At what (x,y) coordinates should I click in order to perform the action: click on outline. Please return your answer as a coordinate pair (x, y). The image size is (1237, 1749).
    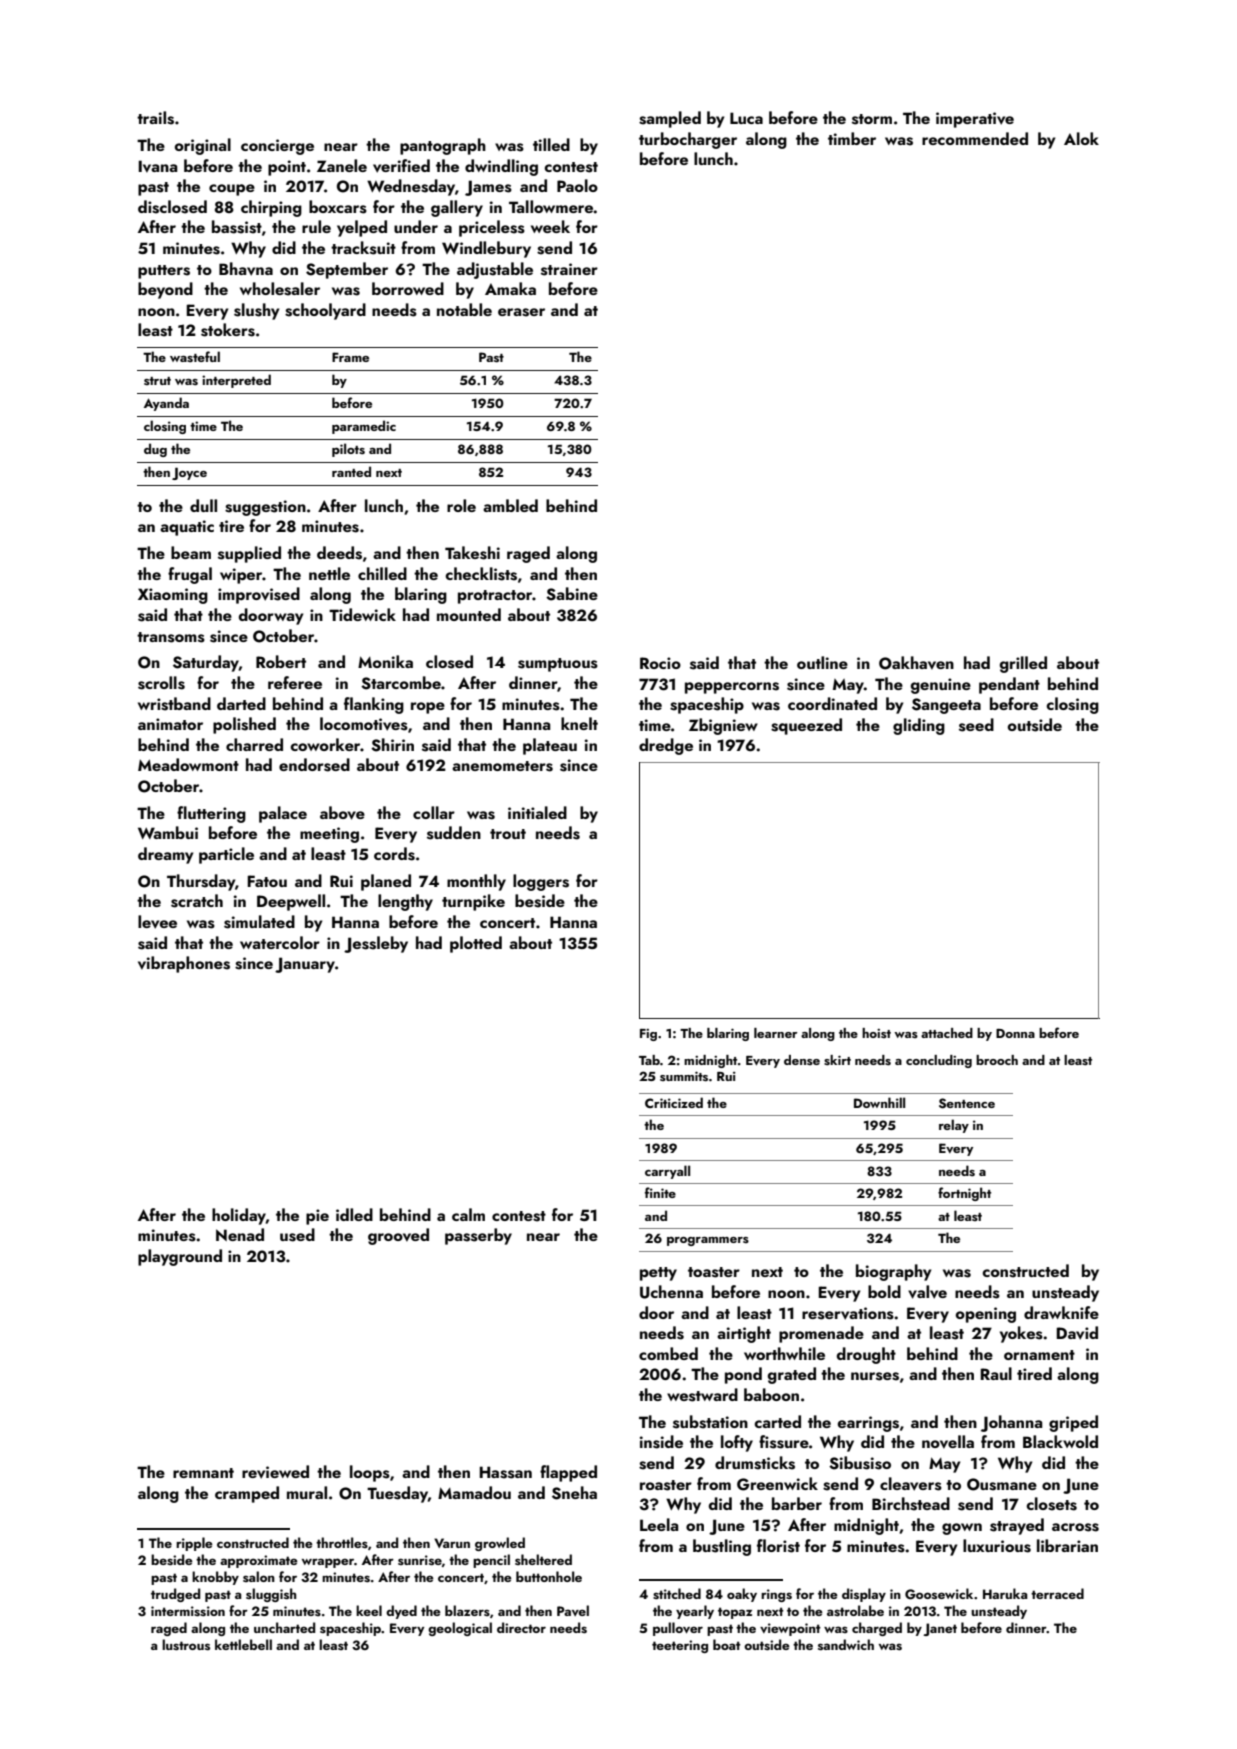
    Looking at the image, I should click on (822, 662).
